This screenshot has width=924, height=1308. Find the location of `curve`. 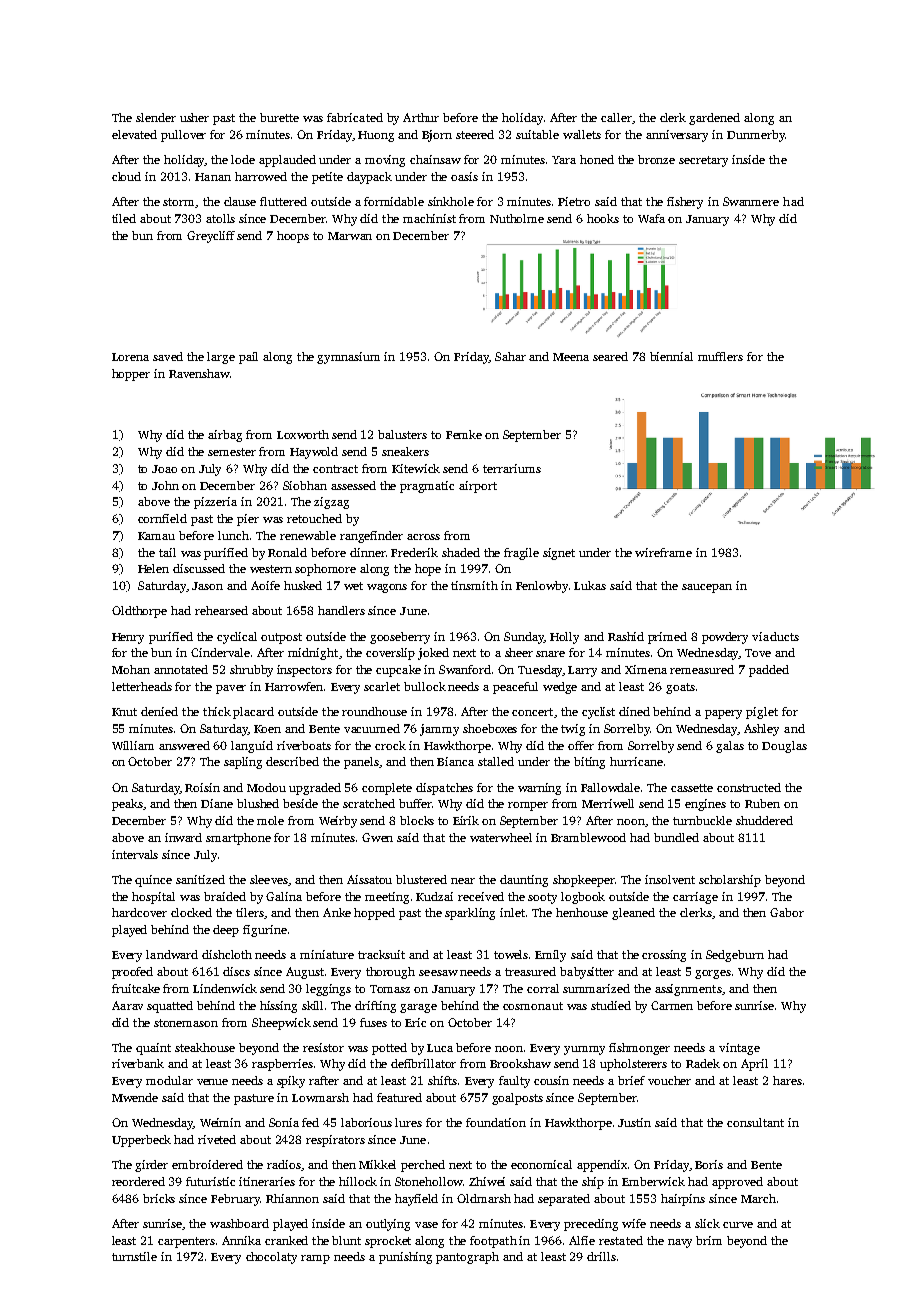

curve is located at coordinates (738, 1225).
